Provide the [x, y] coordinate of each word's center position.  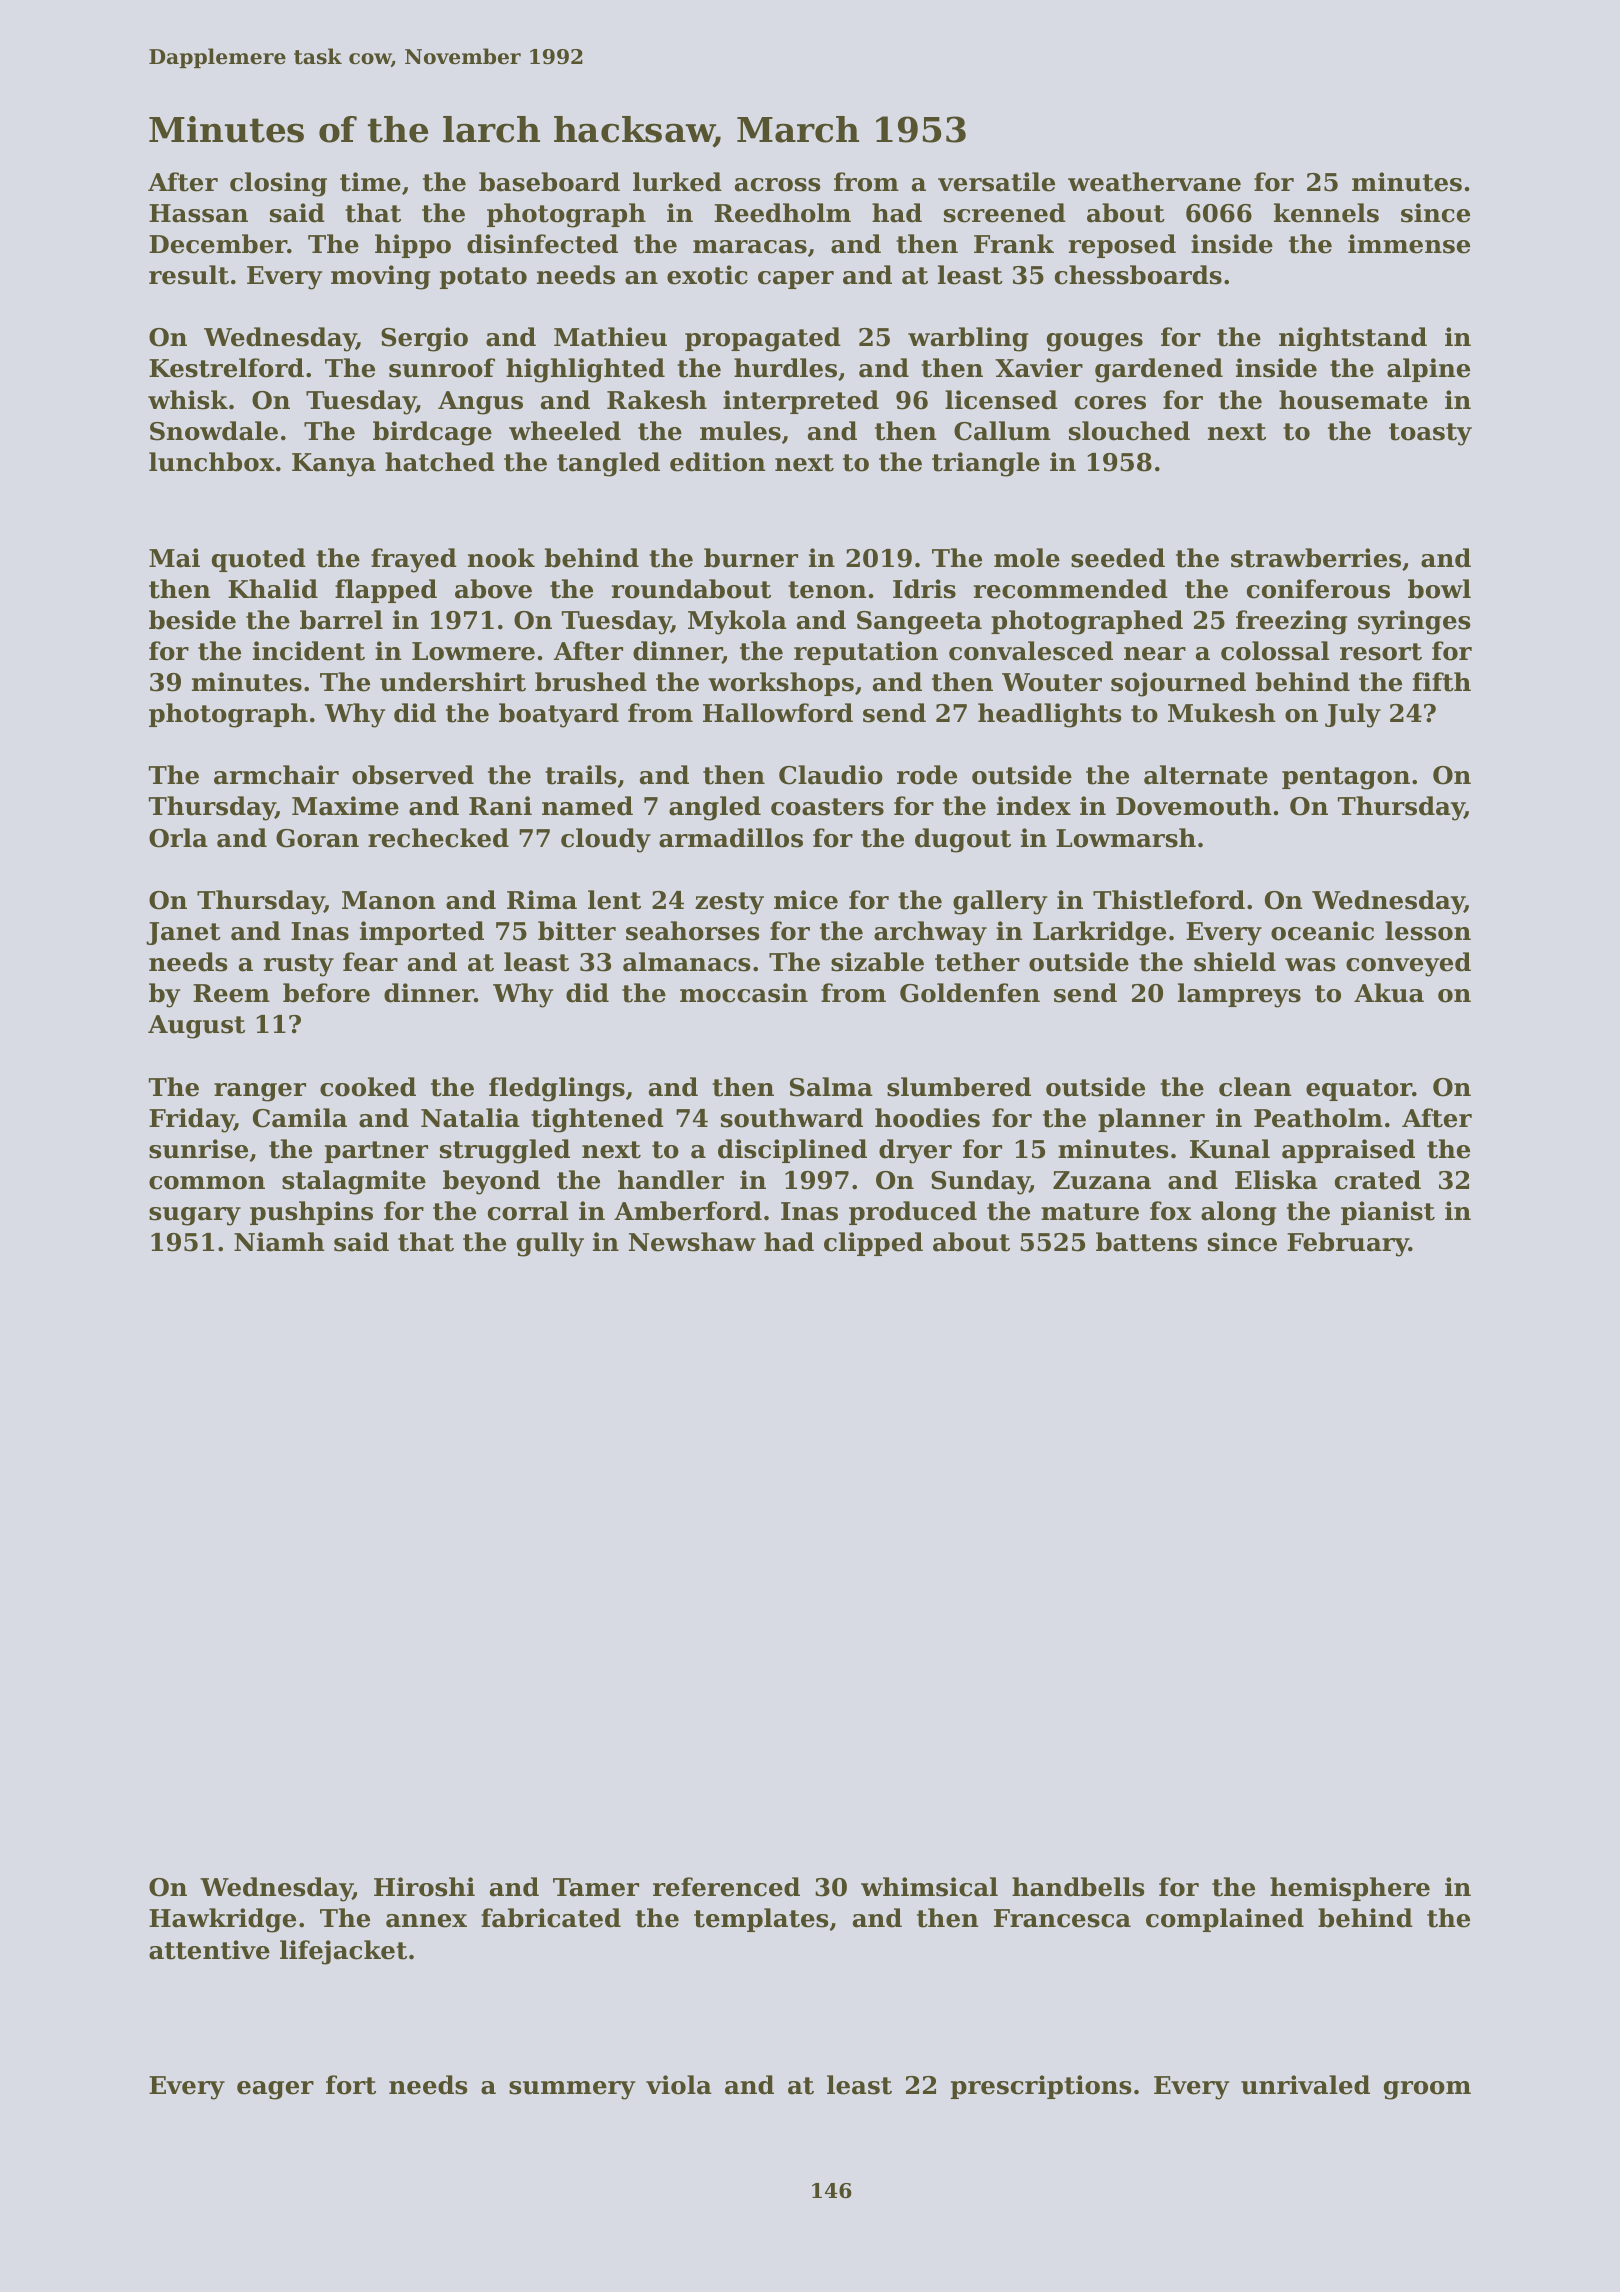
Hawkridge [222, 1920]
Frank [1014, 244]
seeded [1118, 558]
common [207, 1183]
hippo [413, 246]
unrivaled [1305, 2085]
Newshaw [692, 1242]
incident [309, 651]
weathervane [1154, 182]
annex [426, 1921]
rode [927, 775]
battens [1146, 1242]
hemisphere [1350, 1889]
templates [761, 1920]
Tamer [596, 1887]
